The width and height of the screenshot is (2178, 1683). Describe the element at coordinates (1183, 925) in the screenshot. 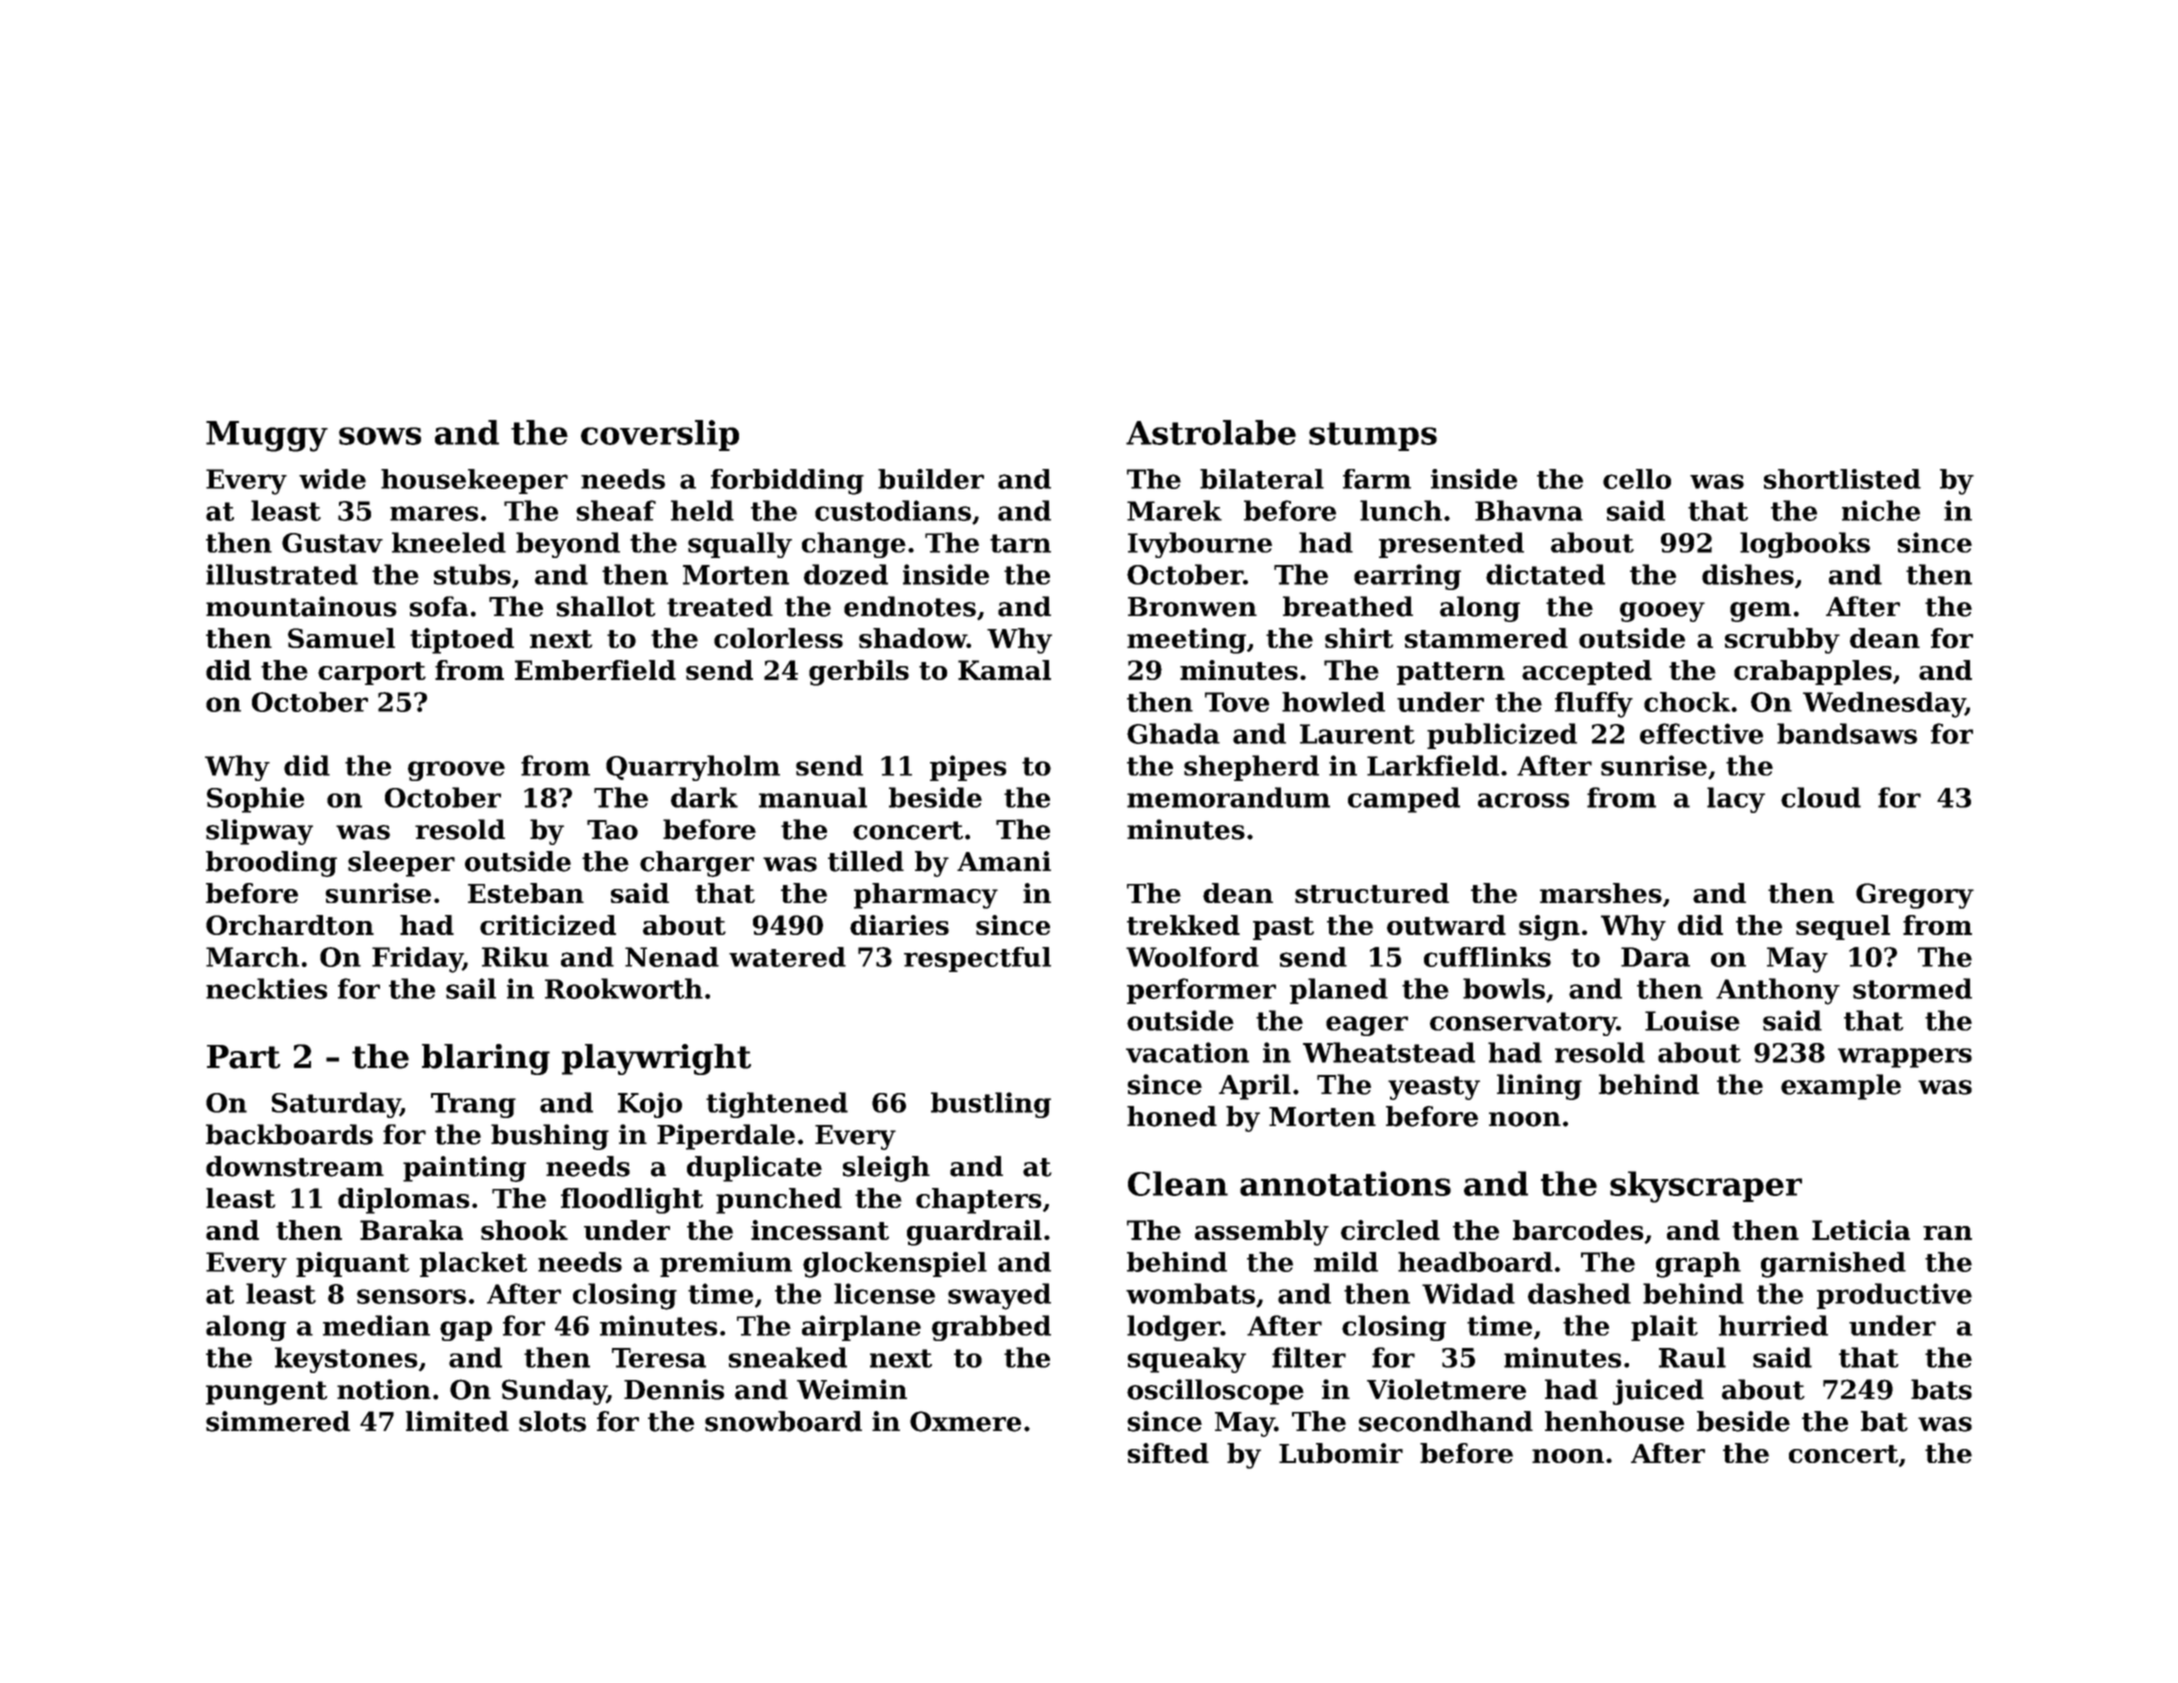

I see `trekked` at that location.
